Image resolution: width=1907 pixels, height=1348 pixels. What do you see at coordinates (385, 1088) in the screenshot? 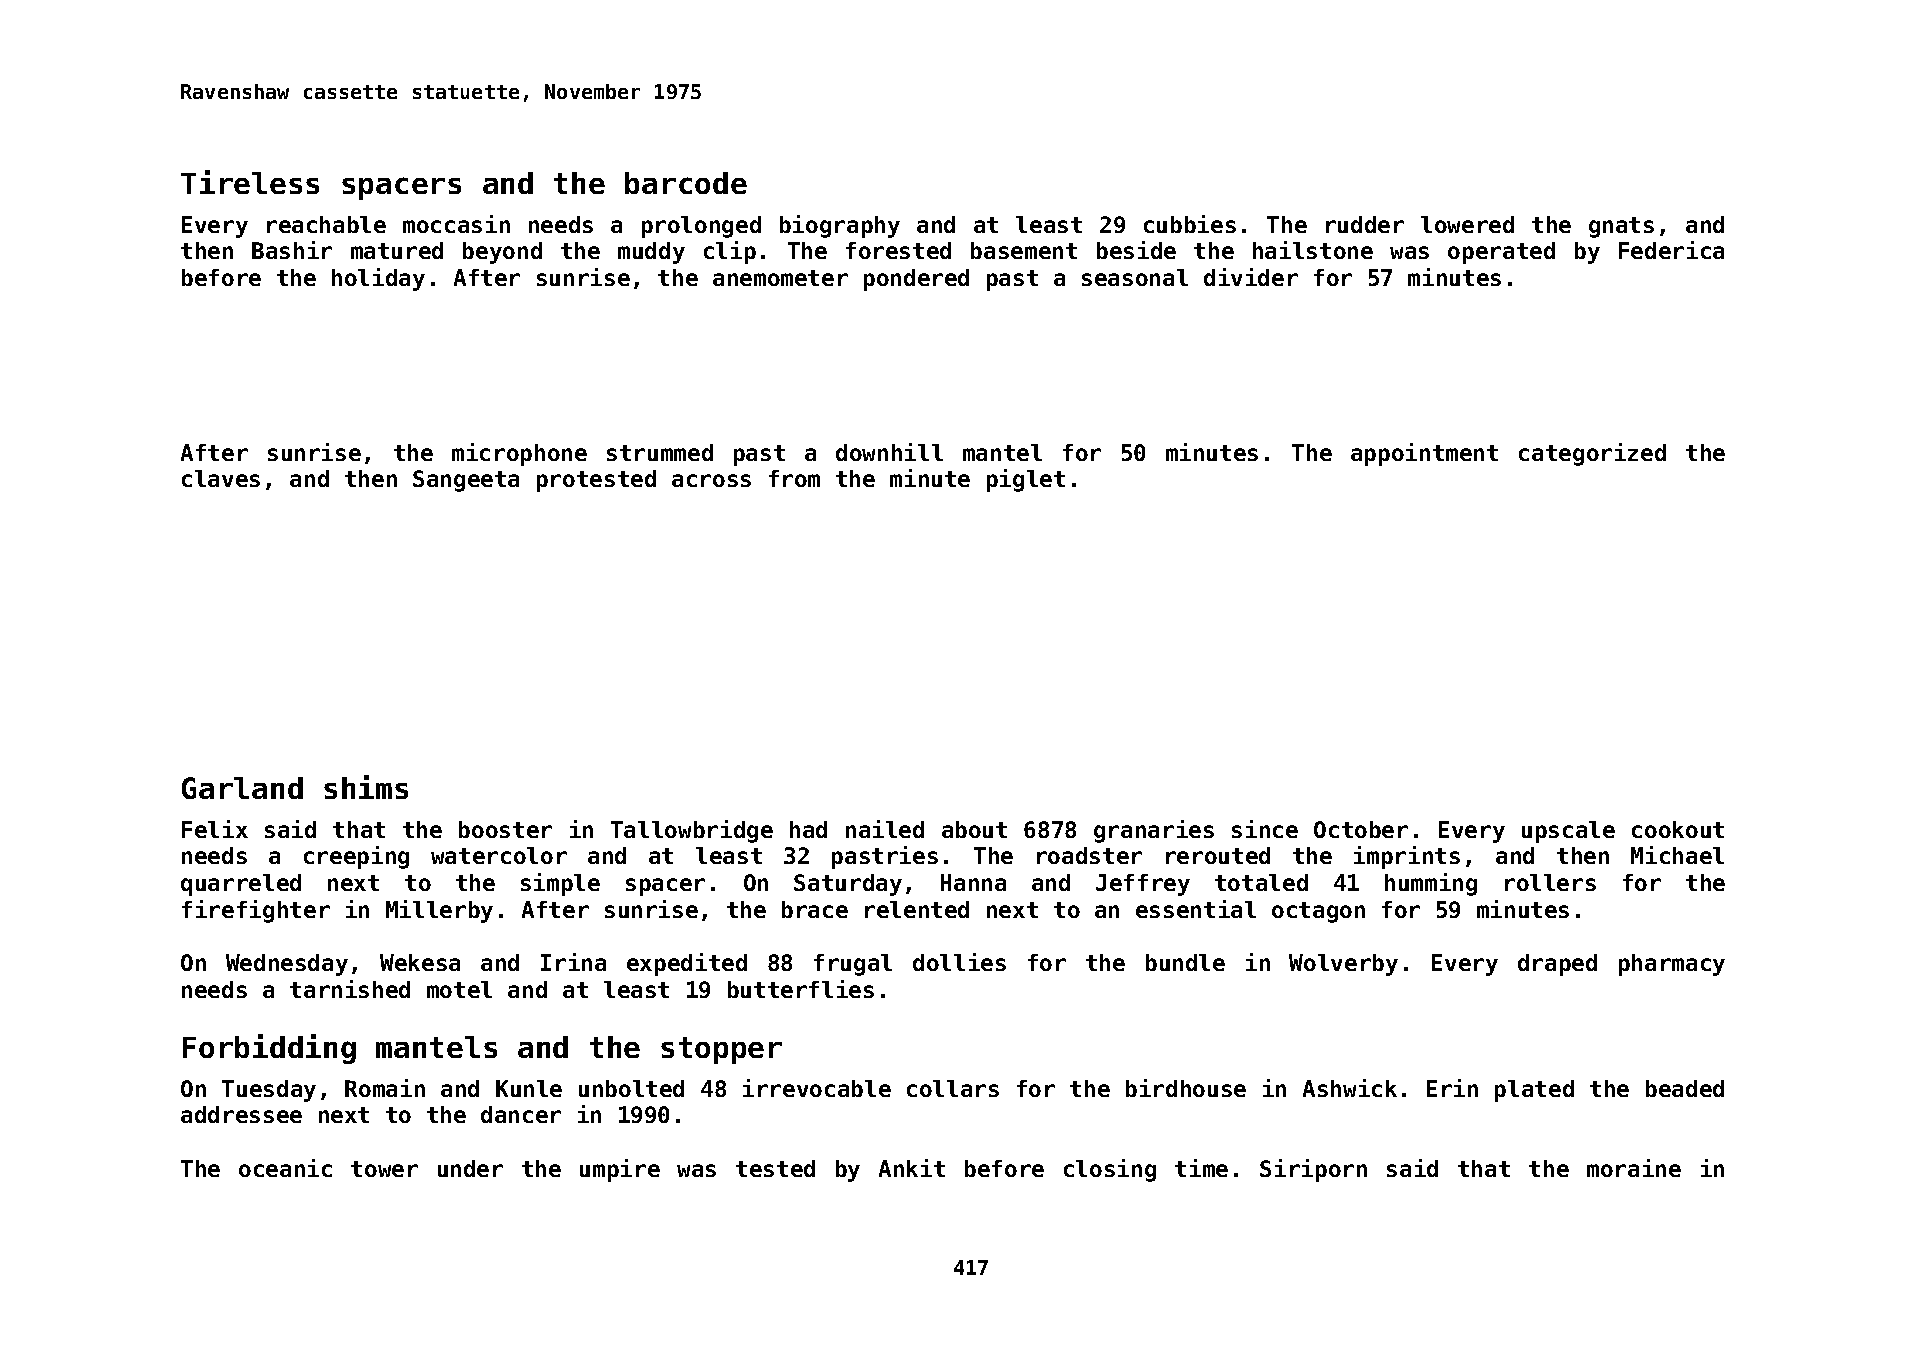
I see `Romain` at bounding box center [385, 1088].
